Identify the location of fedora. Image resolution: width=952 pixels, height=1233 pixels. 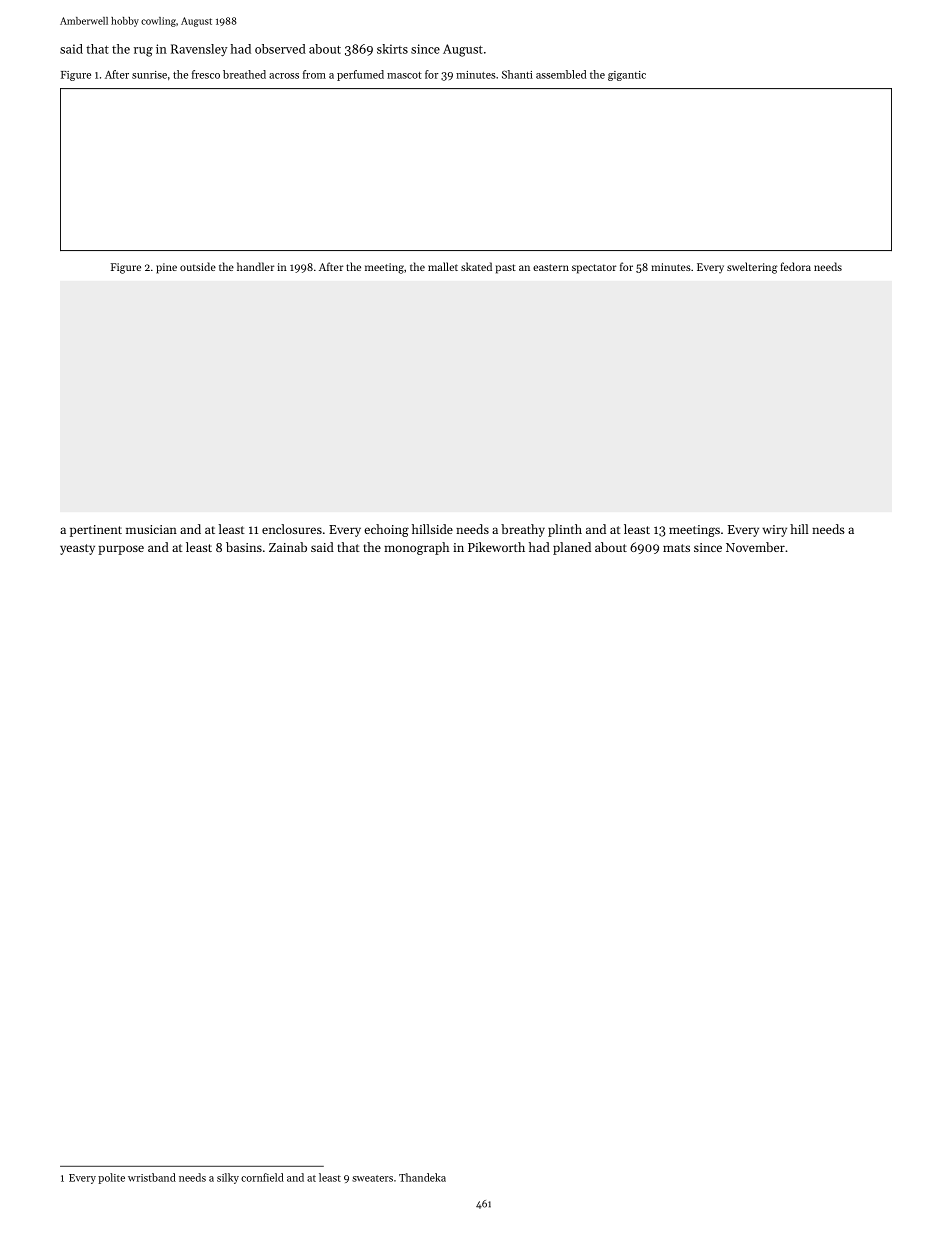
(795, 266).
